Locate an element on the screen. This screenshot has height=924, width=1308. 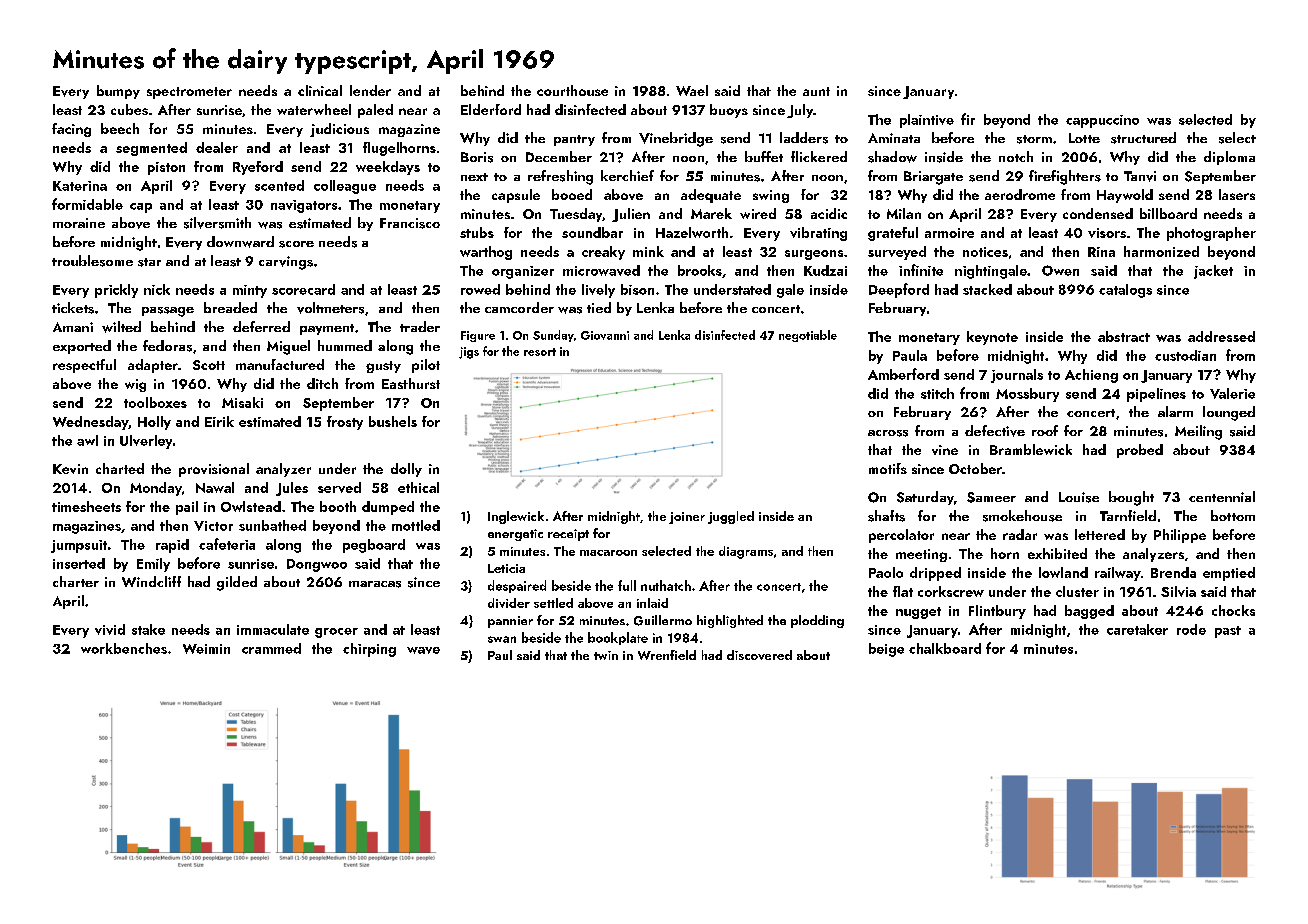
vivid is located at coordinates (110, 629).
